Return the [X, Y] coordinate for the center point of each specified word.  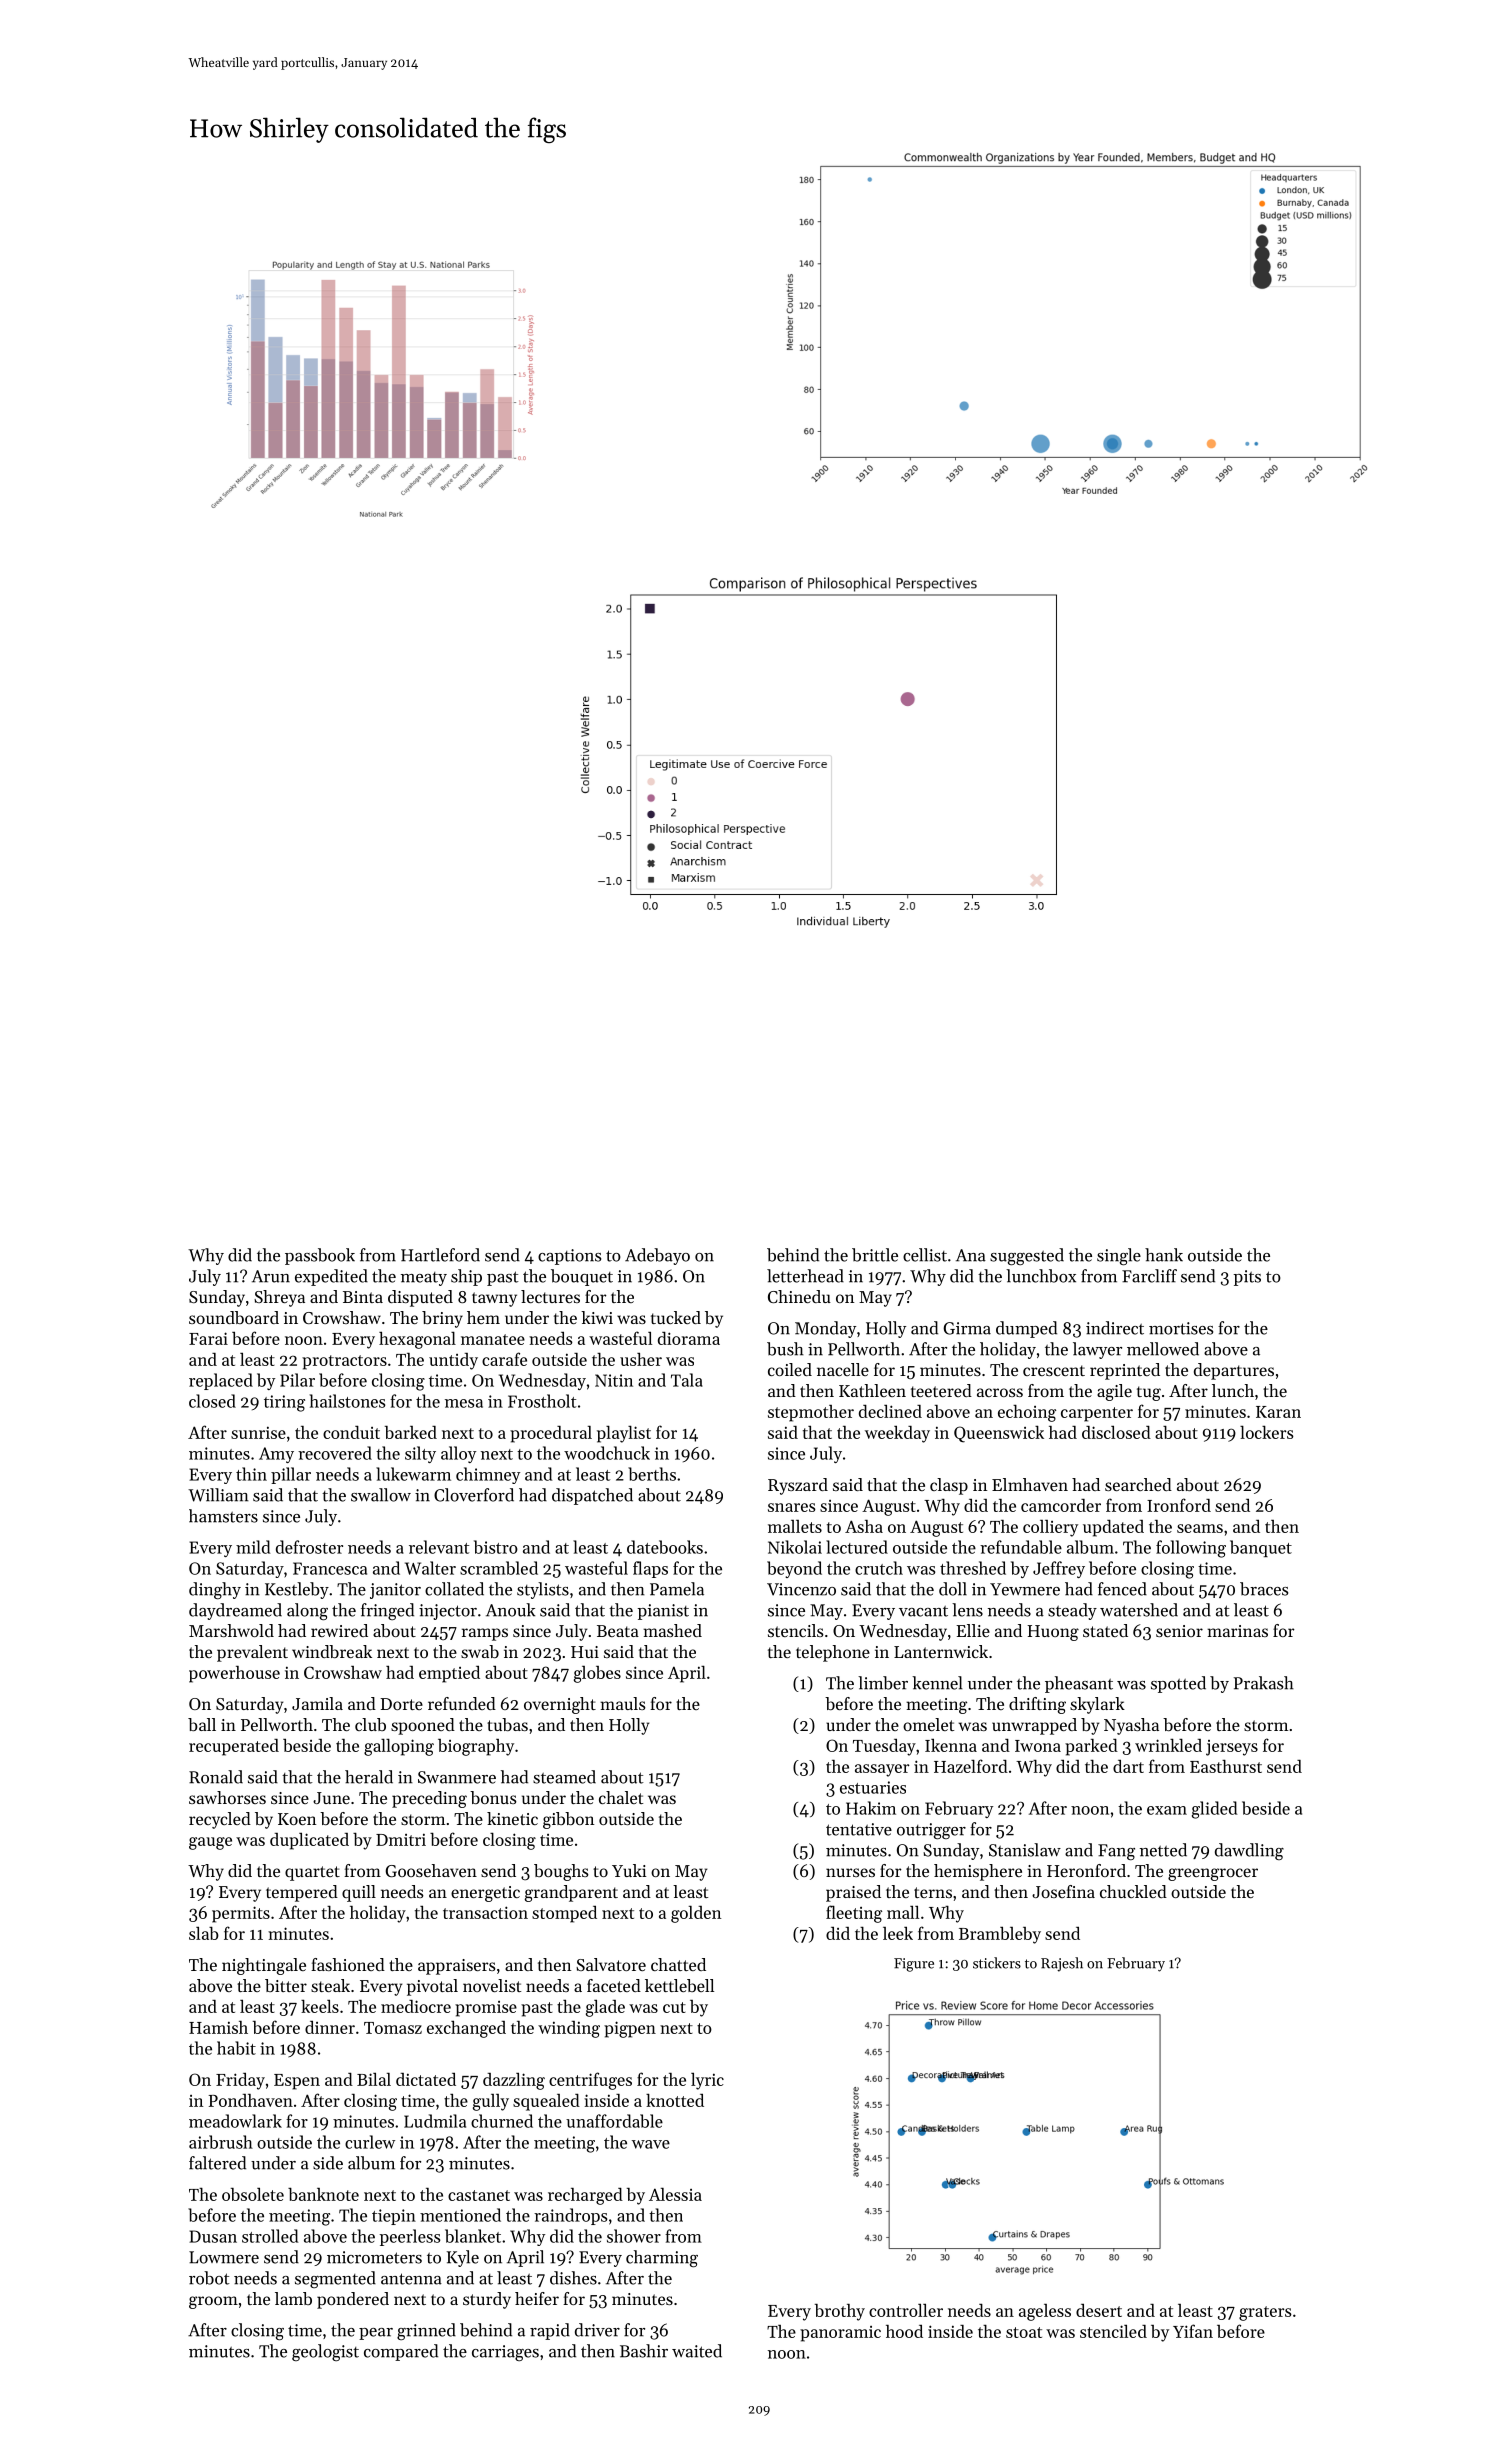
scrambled [499, 1568]
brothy [840, 2312]
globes [597, 1674]
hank [1164, 1255]
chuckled [1133, 1891]
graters [1265, 2313]
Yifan [1193, 2331]
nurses [850, 1872]
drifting [1037, 1705]
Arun [271, 1276]
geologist [325, 2352]
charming [662, 2258]
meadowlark [235, 2121]
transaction [485, 1912]
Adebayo [657, 1256]
